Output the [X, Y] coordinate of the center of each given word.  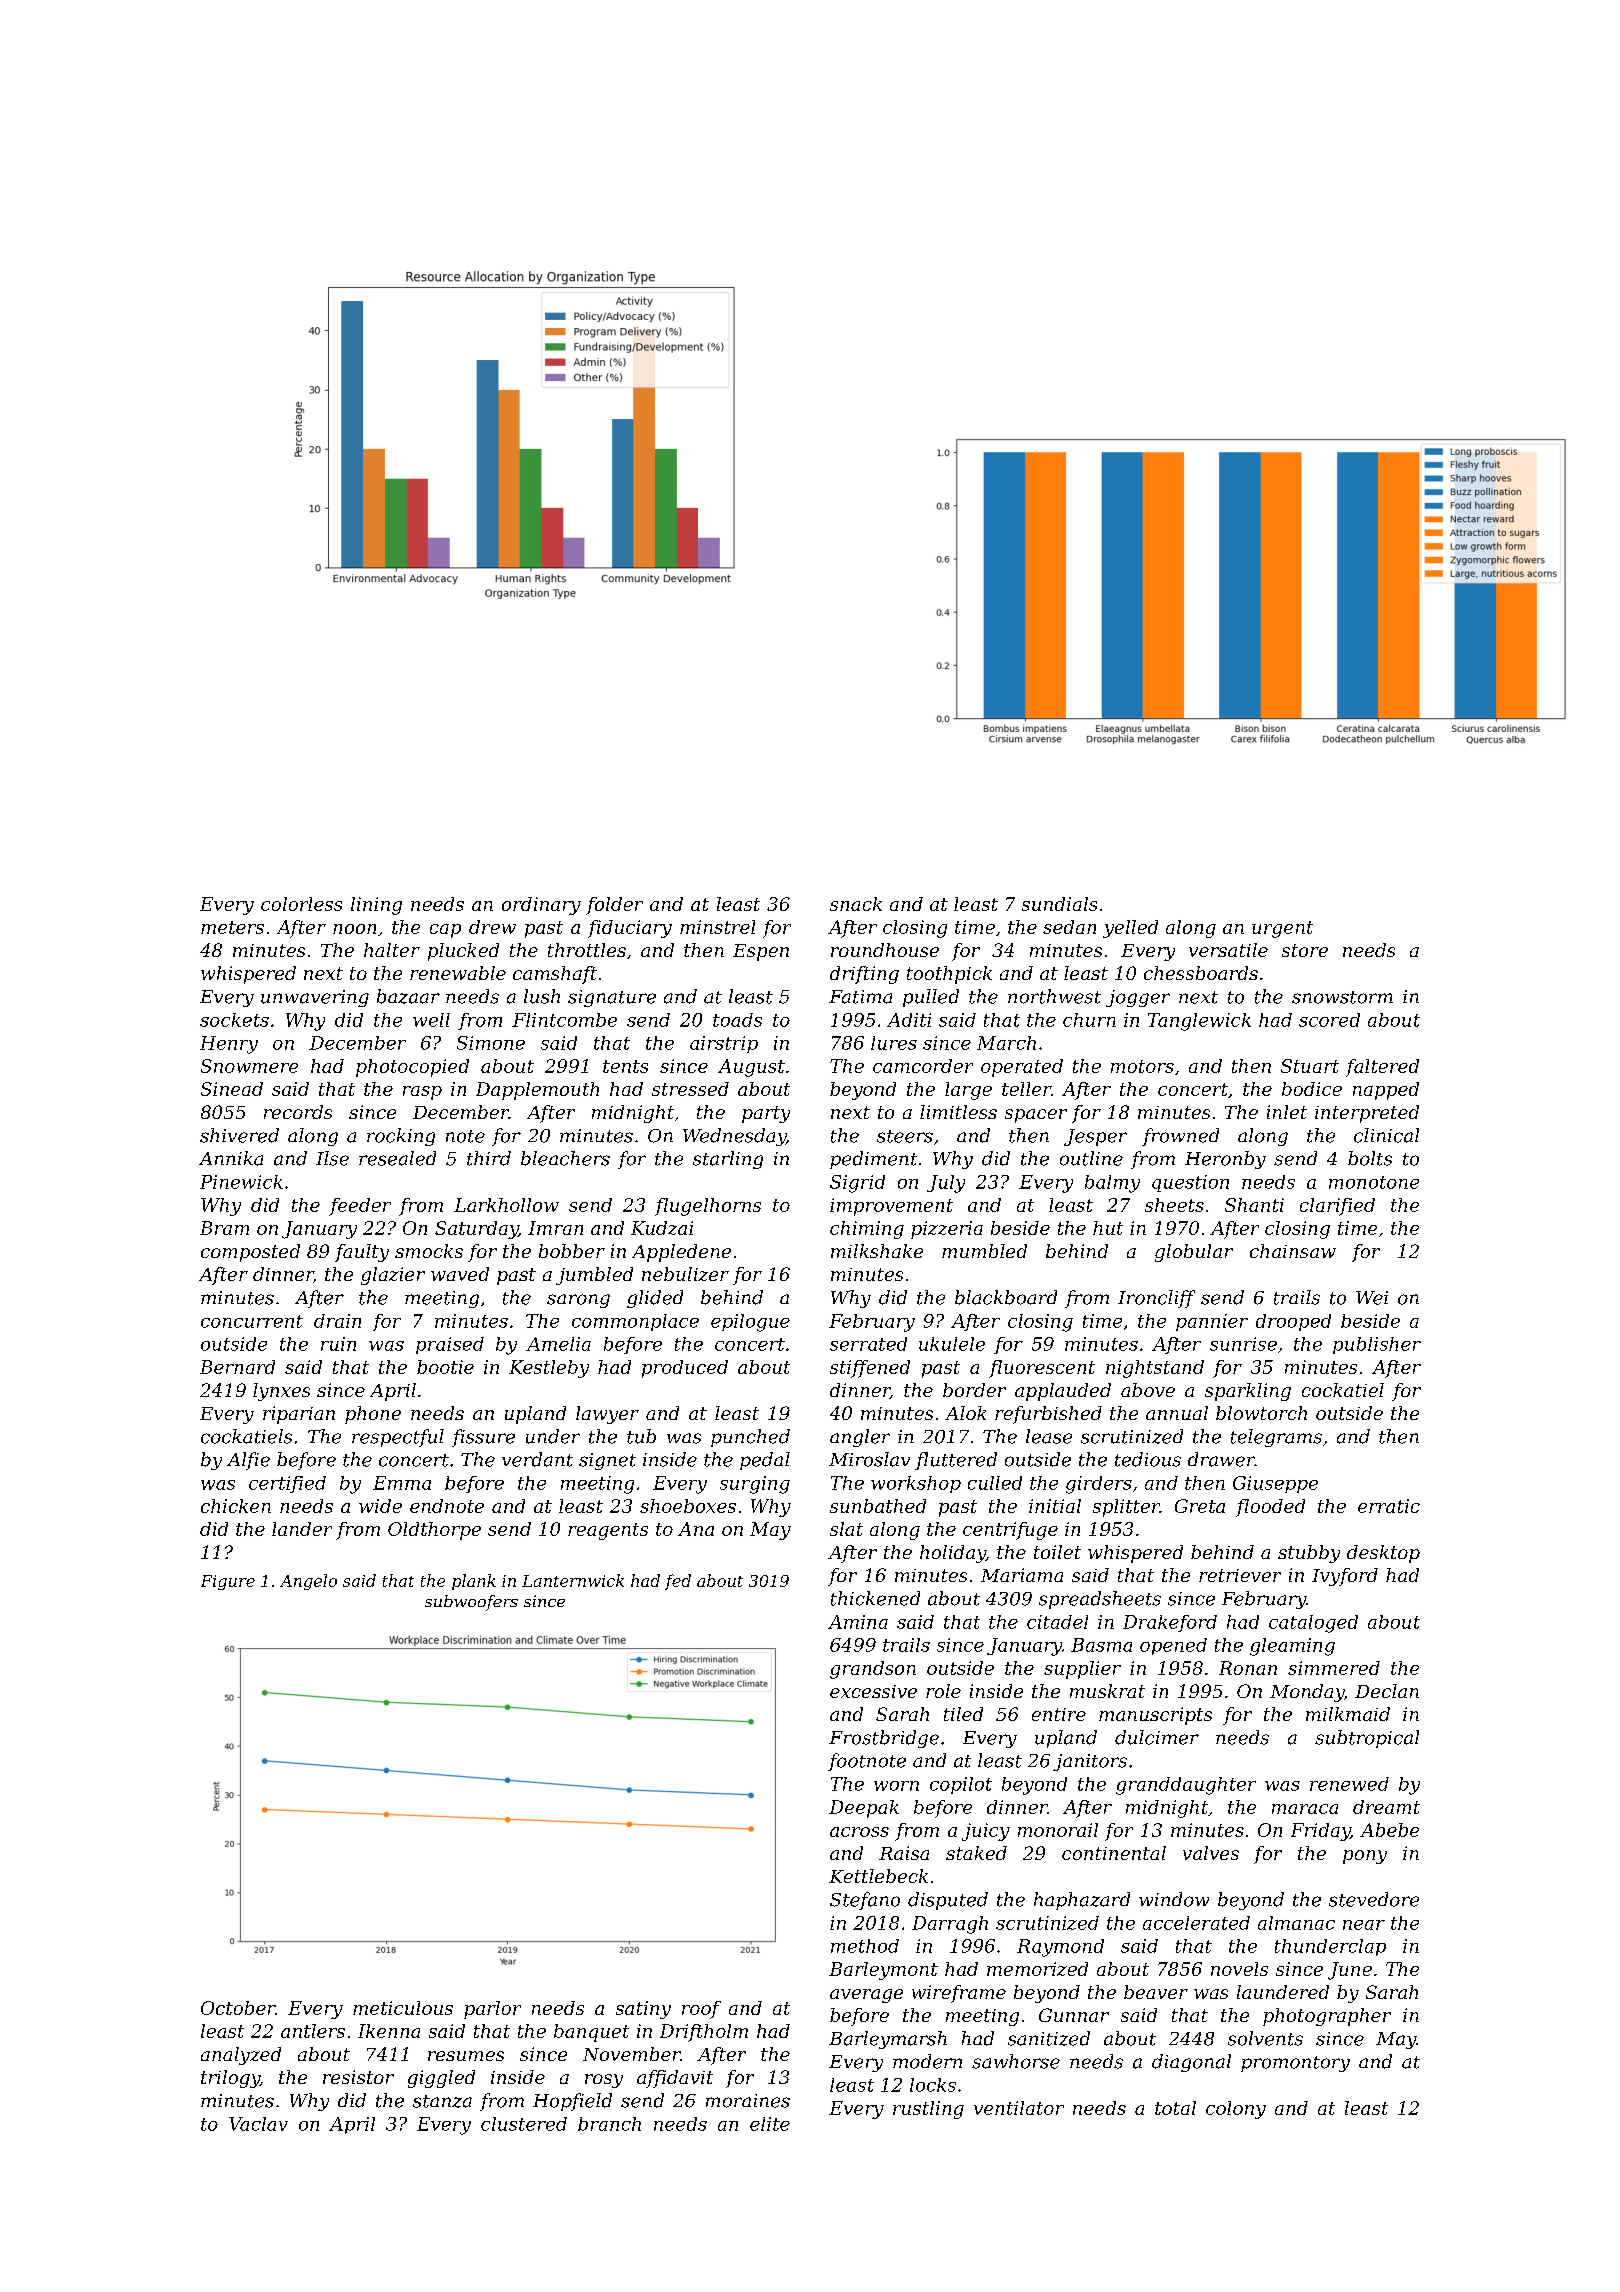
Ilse [332, 1158]
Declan [1387, 1691]
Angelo [308, 1582]
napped [1386, 1091]
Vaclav [258, 2124]
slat [846, 1529]
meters [232, 927]
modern [927, 2061]
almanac [1296, 1923]
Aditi [909, 1020]
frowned [1180, 1137]
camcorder [923, 1066]
